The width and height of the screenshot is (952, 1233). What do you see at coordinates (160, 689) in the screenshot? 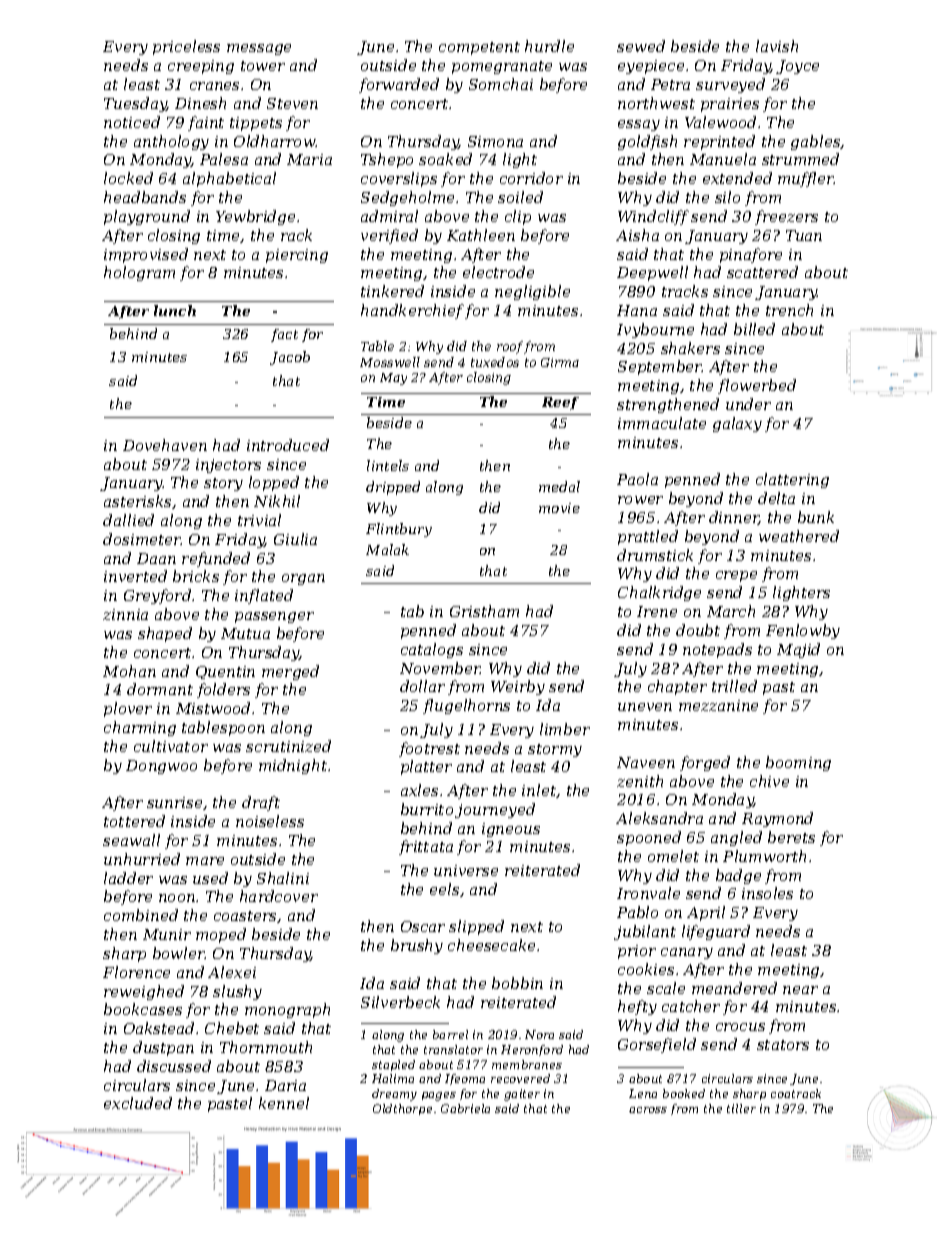
I see `dormant` at bounding box center [160, 689].
